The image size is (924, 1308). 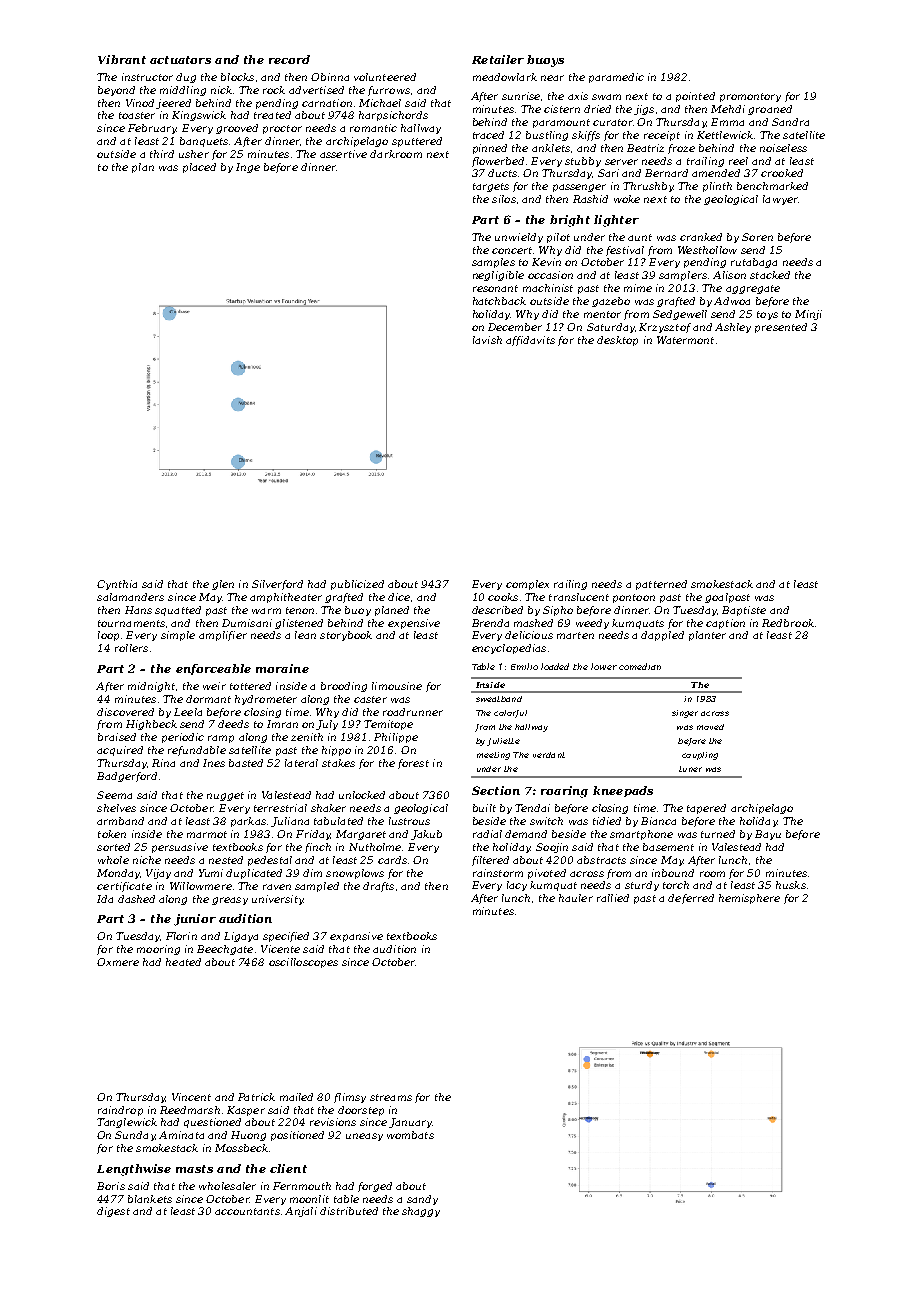 I want to click on hemisphere, so click(x=749, y=899).
